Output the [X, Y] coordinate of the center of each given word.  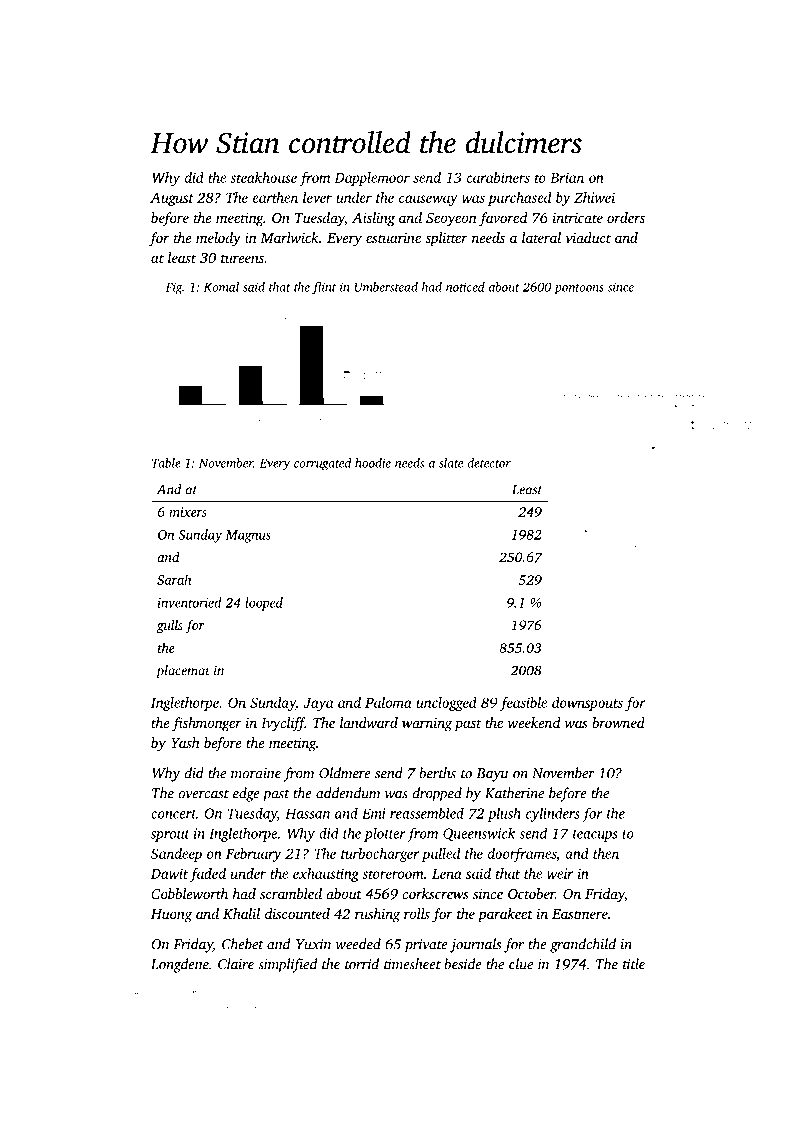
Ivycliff [283, 724]
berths [437, 773]
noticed [465, 287]
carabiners [498, 177]
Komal [221, 287]
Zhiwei [594, 197]
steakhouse [263, 177]
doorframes [522, 855]
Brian [567, 177]
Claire [236, 964]
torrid [362, 964]
